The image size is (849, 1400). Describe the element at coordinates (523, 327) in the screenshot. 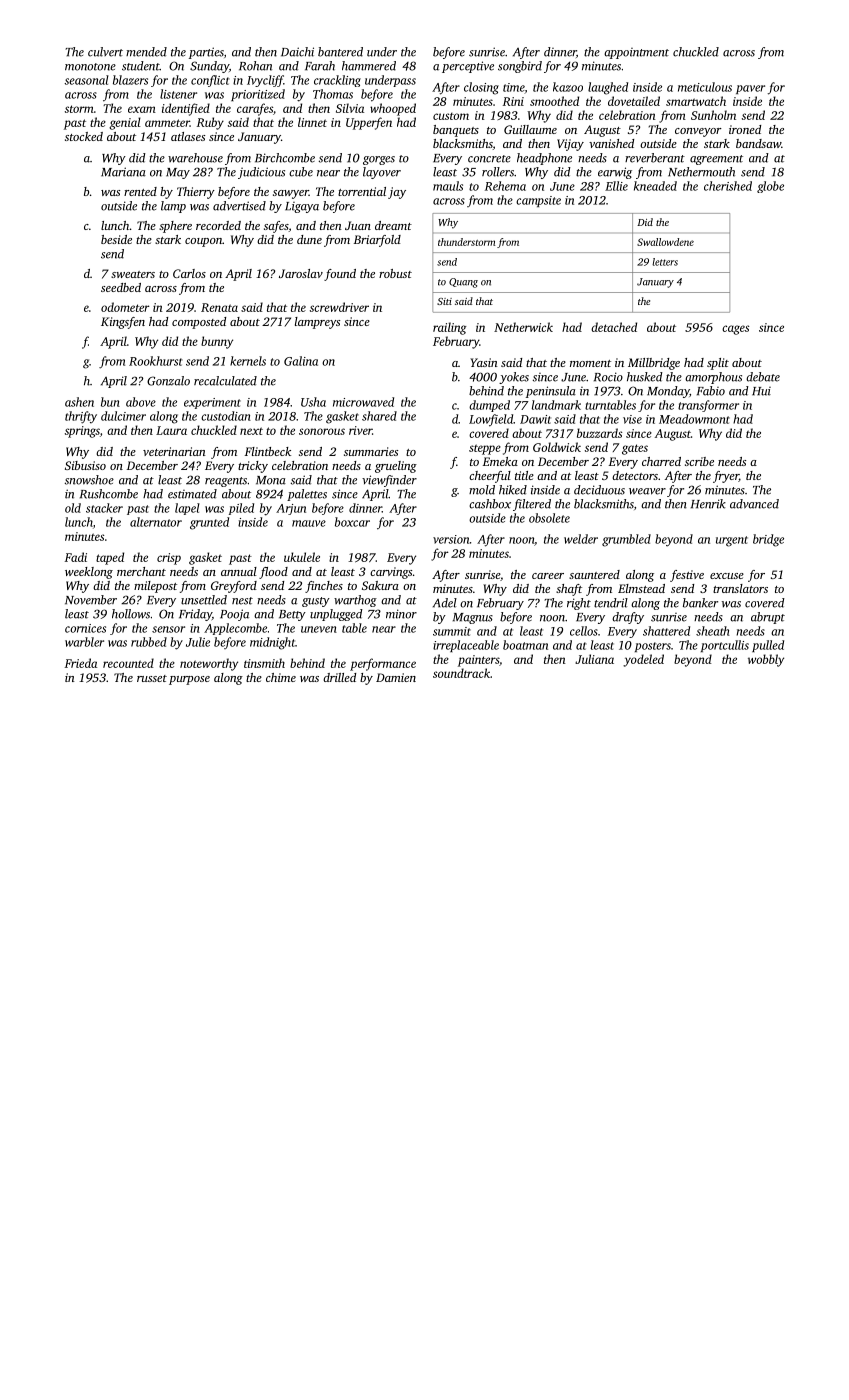

I see `Netherwick` at that location.
